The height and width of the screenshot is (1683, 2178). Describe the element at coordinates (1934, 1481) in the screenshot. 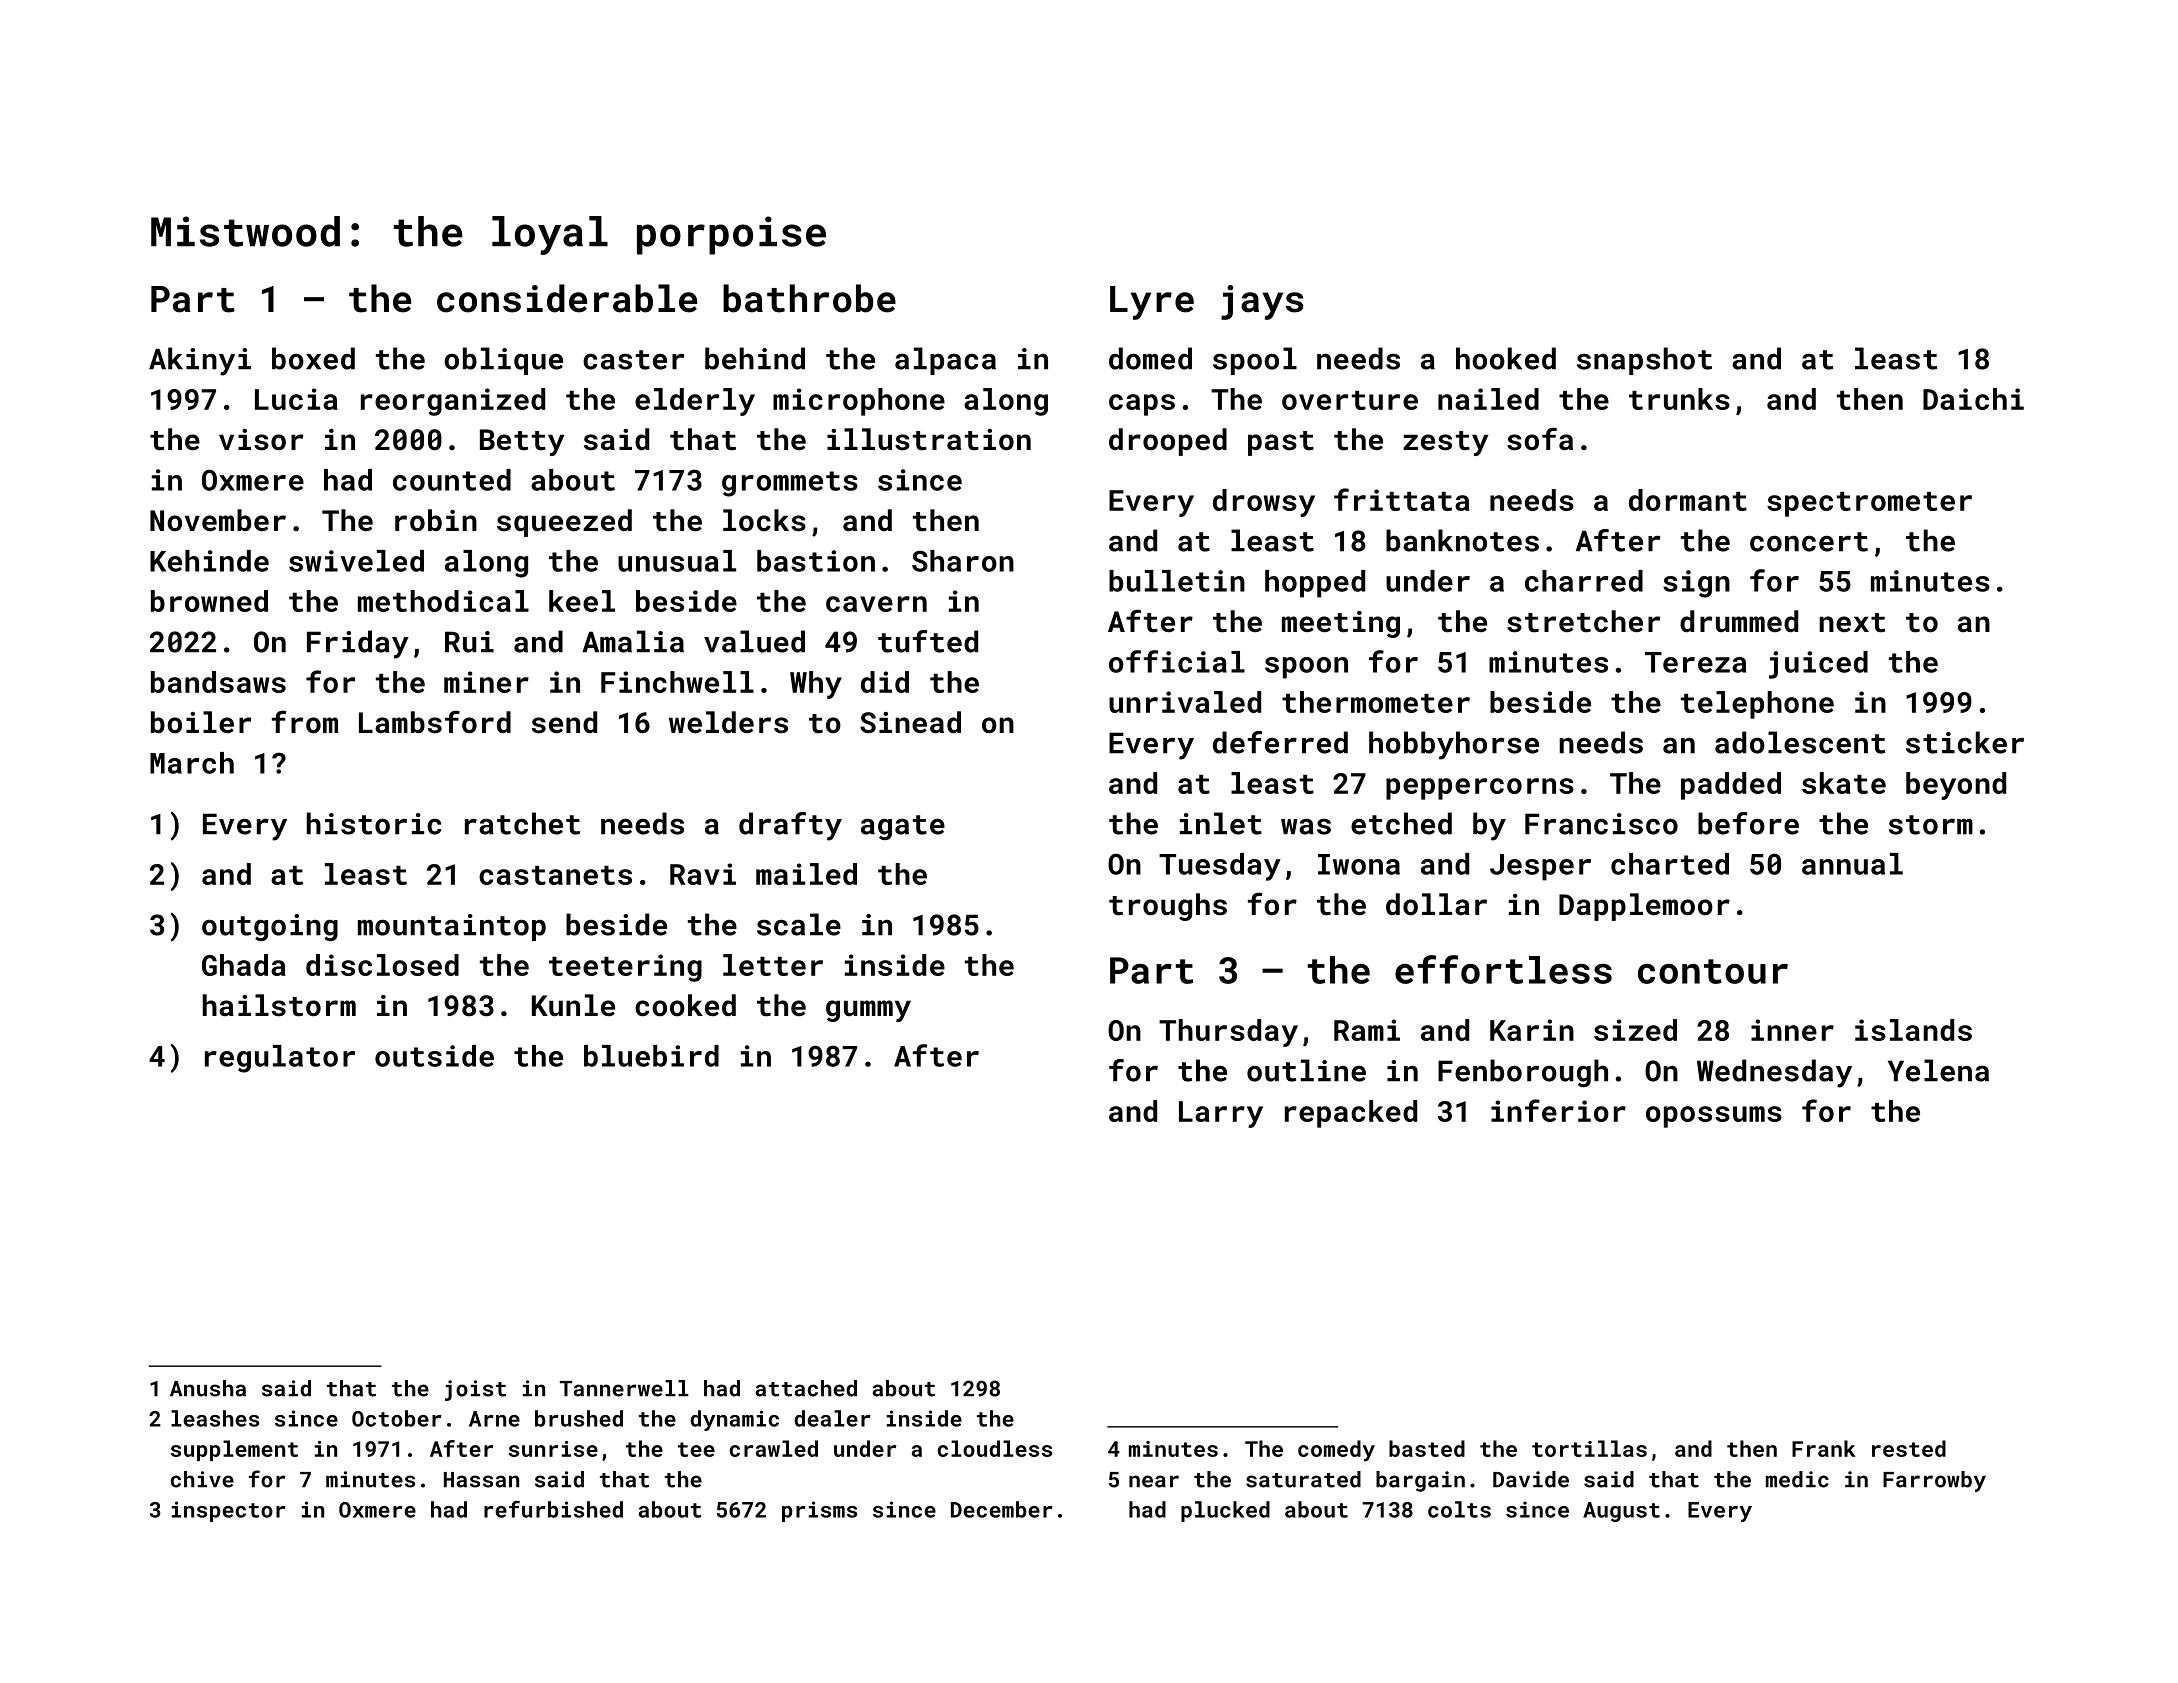

I see `Farrowby` at that location.
